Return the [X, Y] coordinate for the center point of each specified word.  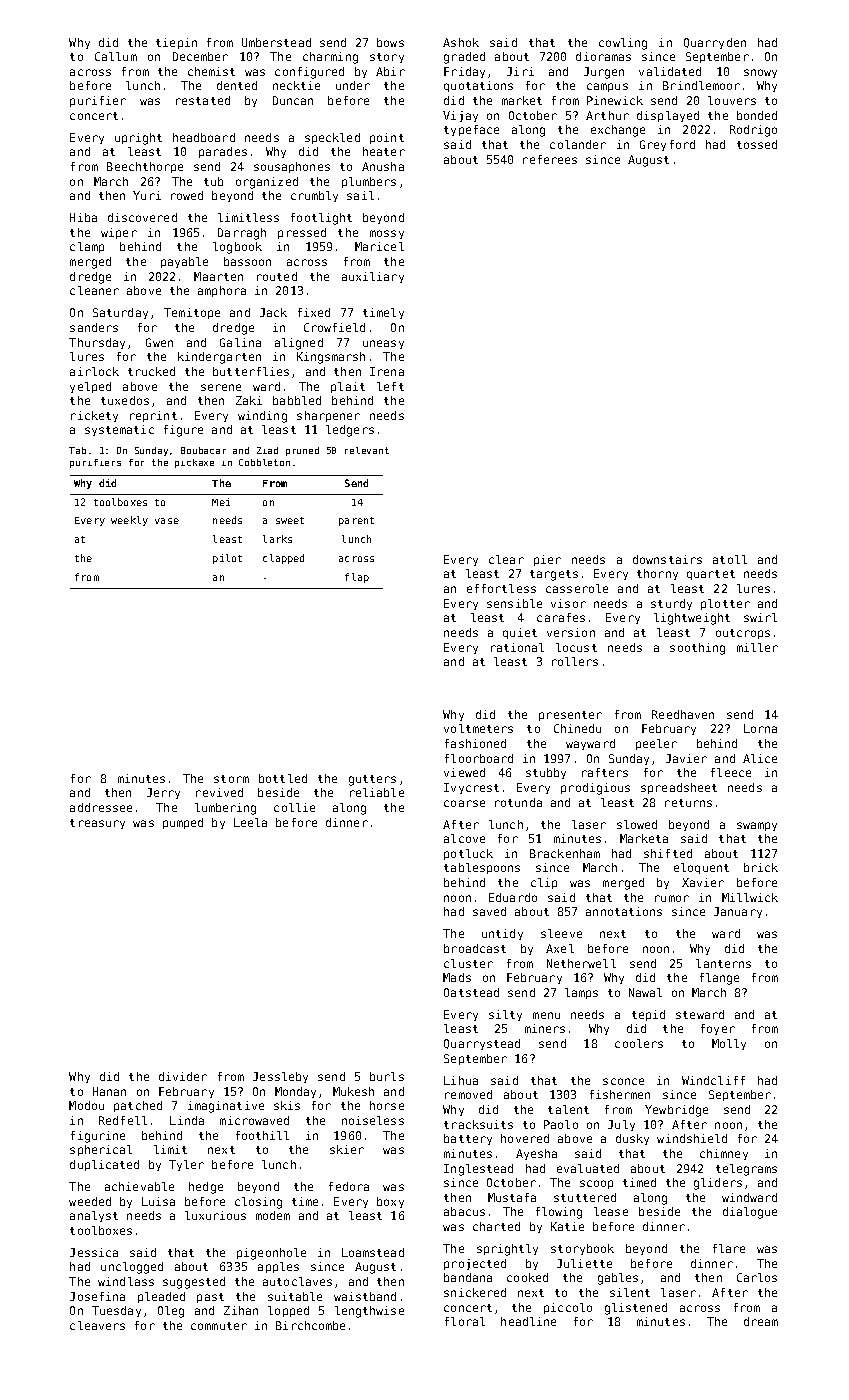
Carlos [757, 1277]
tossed [757, 144]
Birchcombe [310, 1325]
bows [390, 42]
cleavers [97, 1325]
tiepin [176, 43]
